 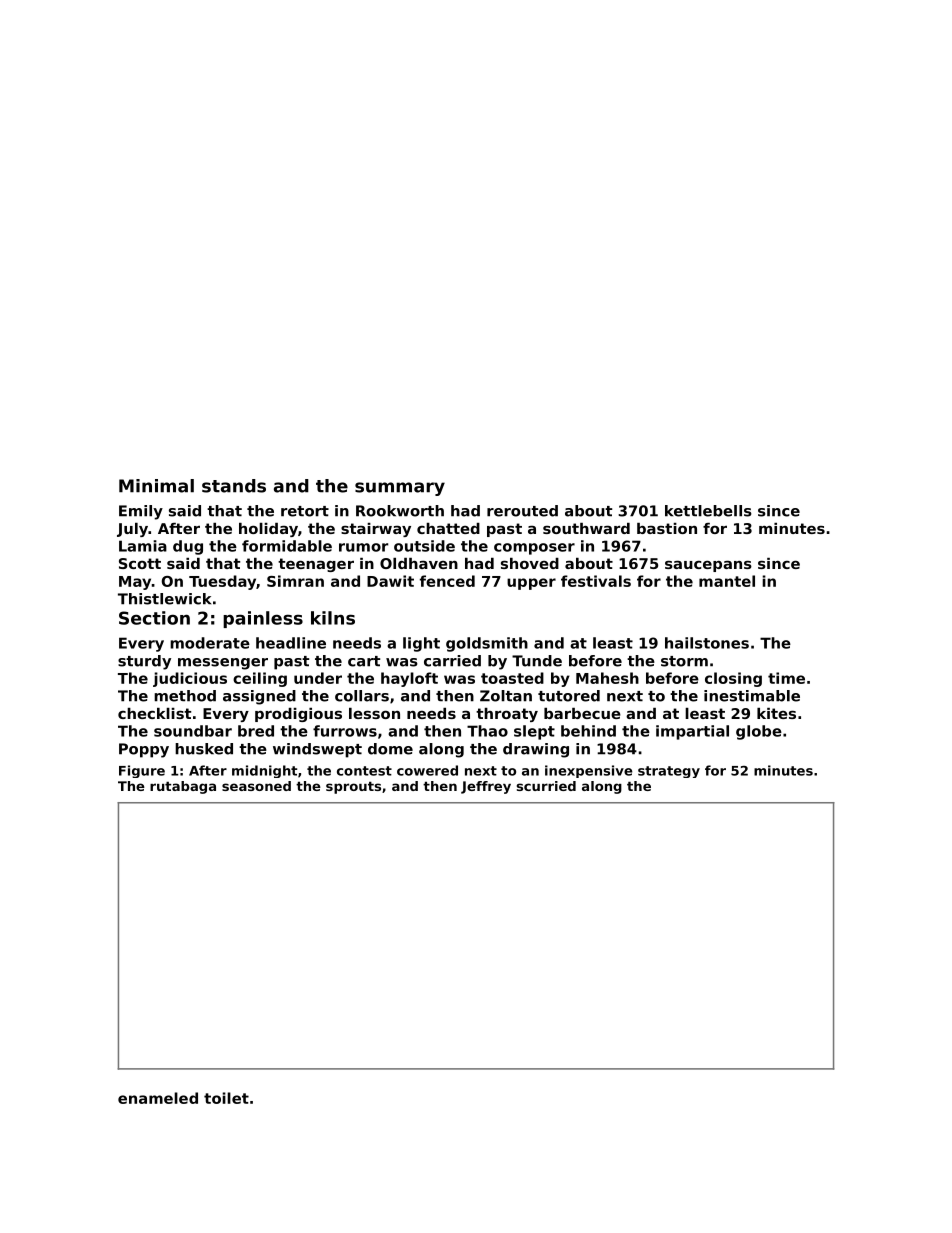 I want to click on rerouted, so click(x=522, y=511).
